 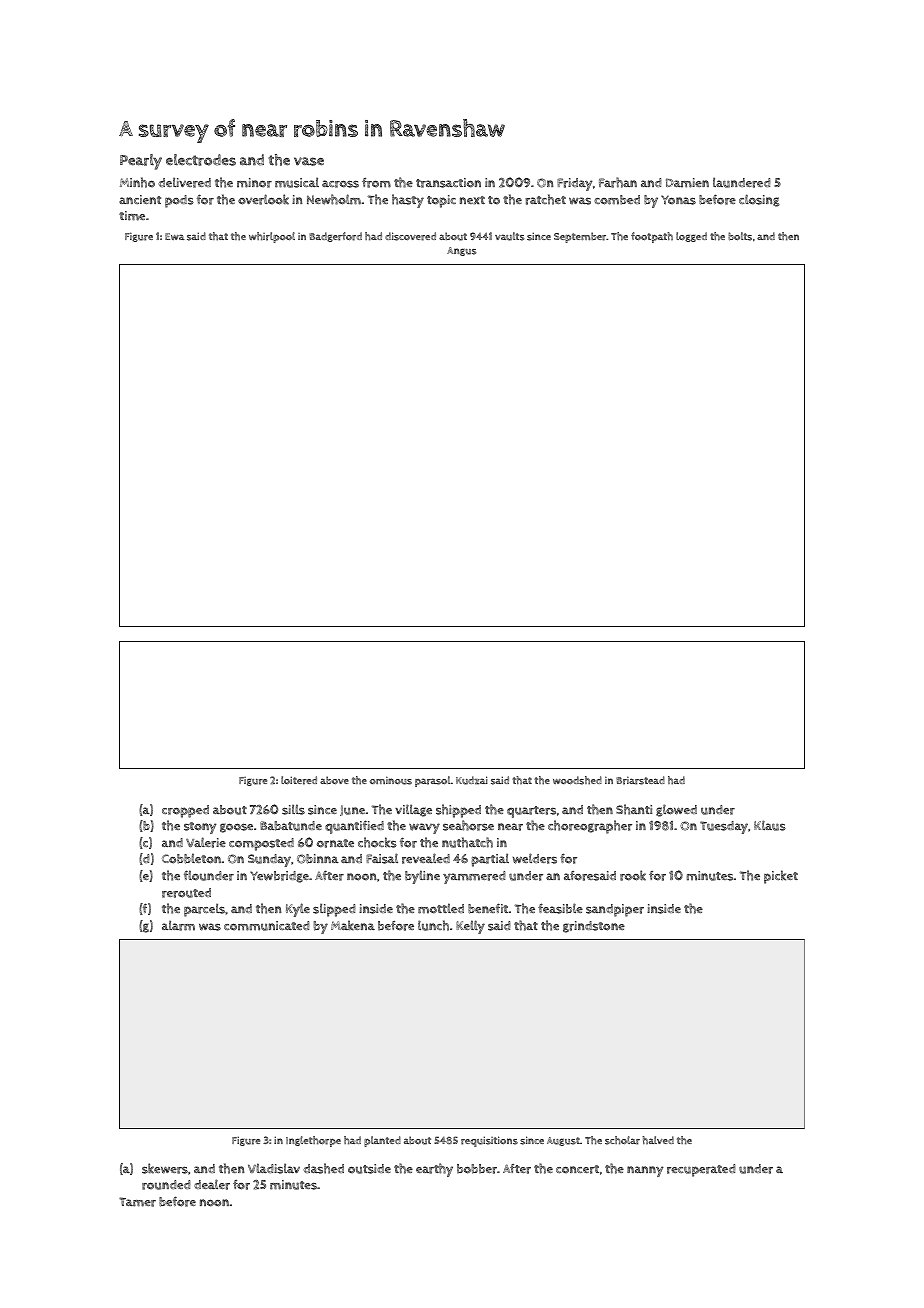 What do you see at coordinates (658, 1140) in the screenshot?
I see `halved` at bounding box center [658, 1140].
